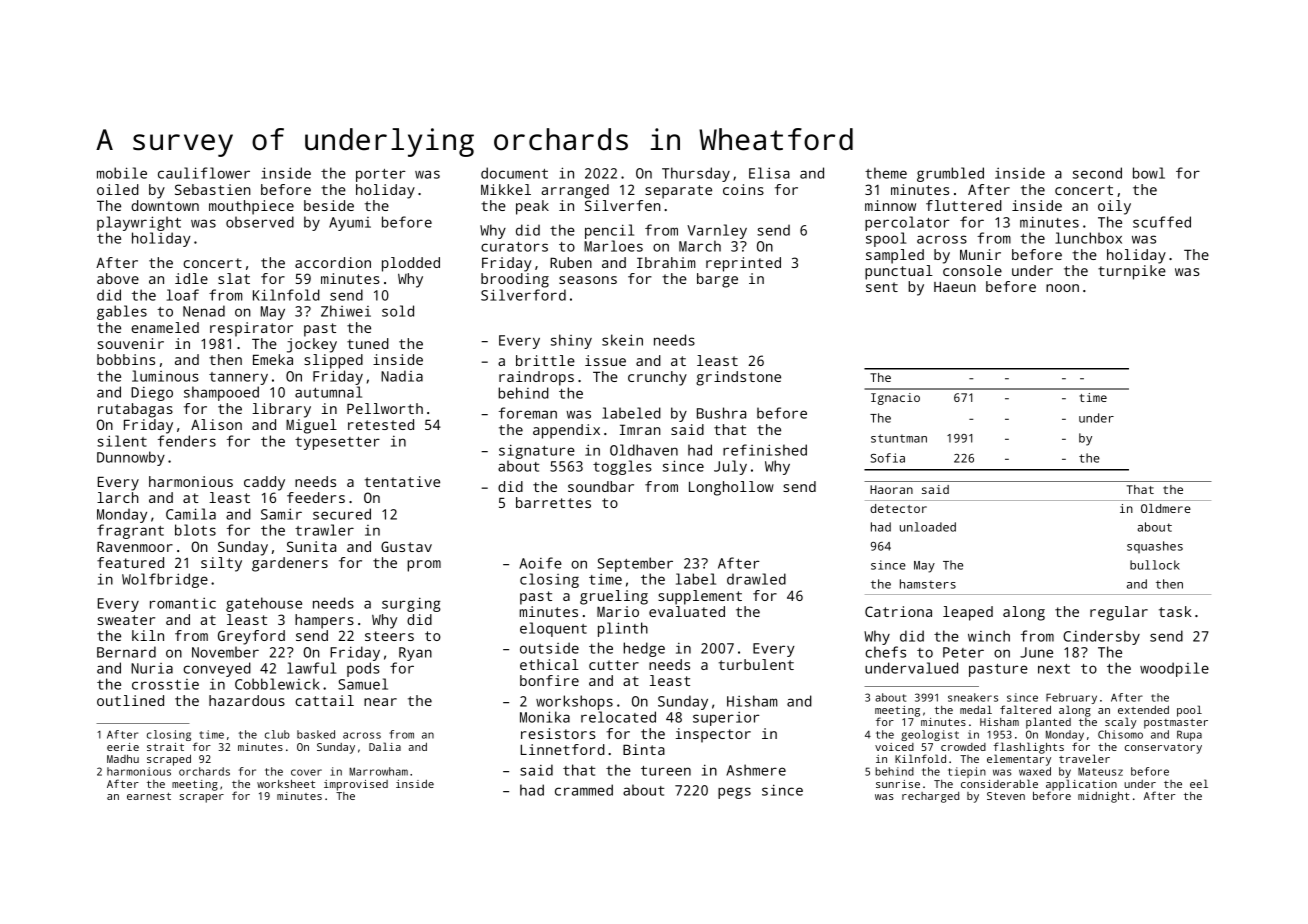  What do you see at coordinates (898, 611) in the page?
I see `Catriona` at bounding box center [898, 611].
